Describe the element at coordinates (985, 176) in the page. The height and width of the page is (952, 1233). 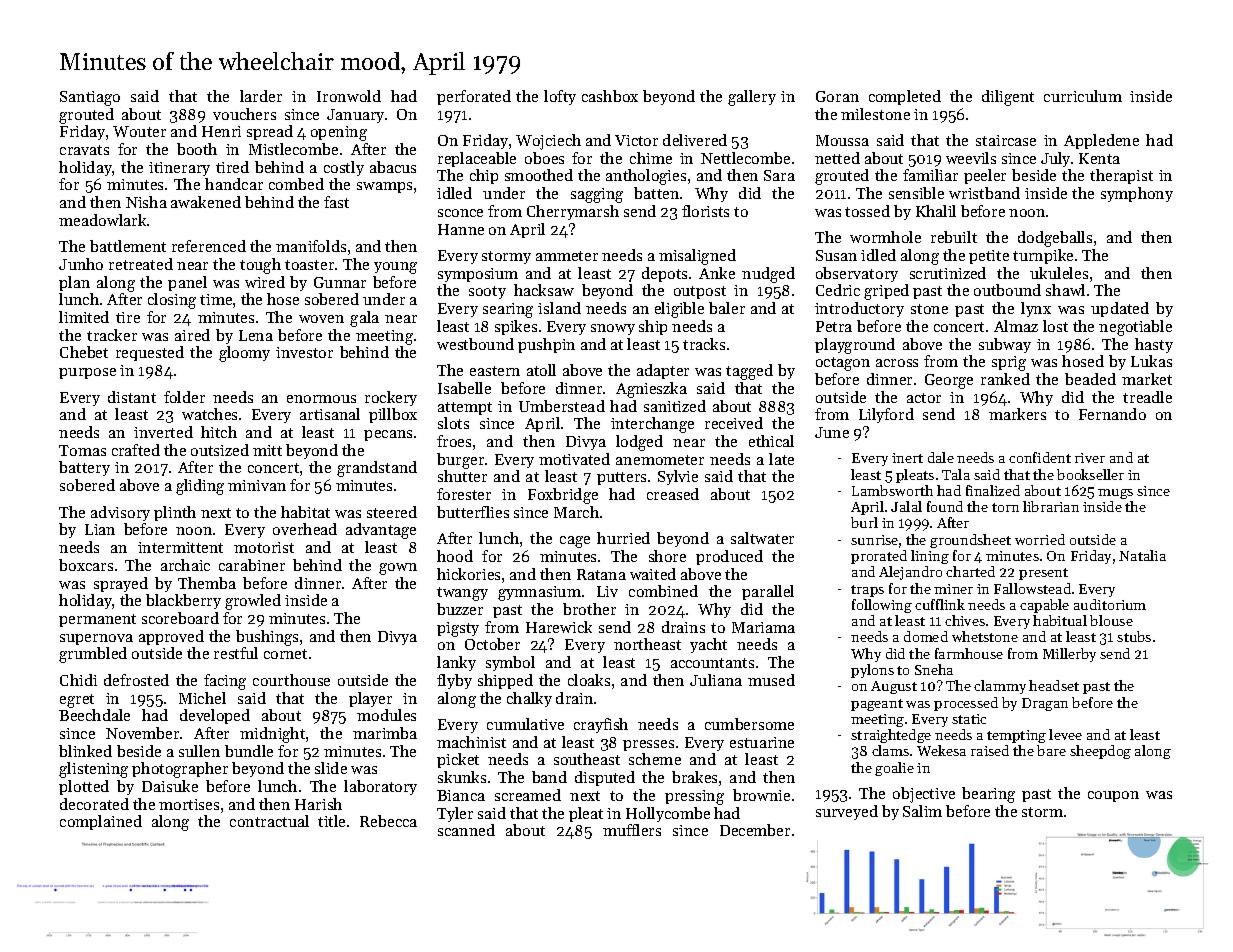
I see `peeler` at that location.
